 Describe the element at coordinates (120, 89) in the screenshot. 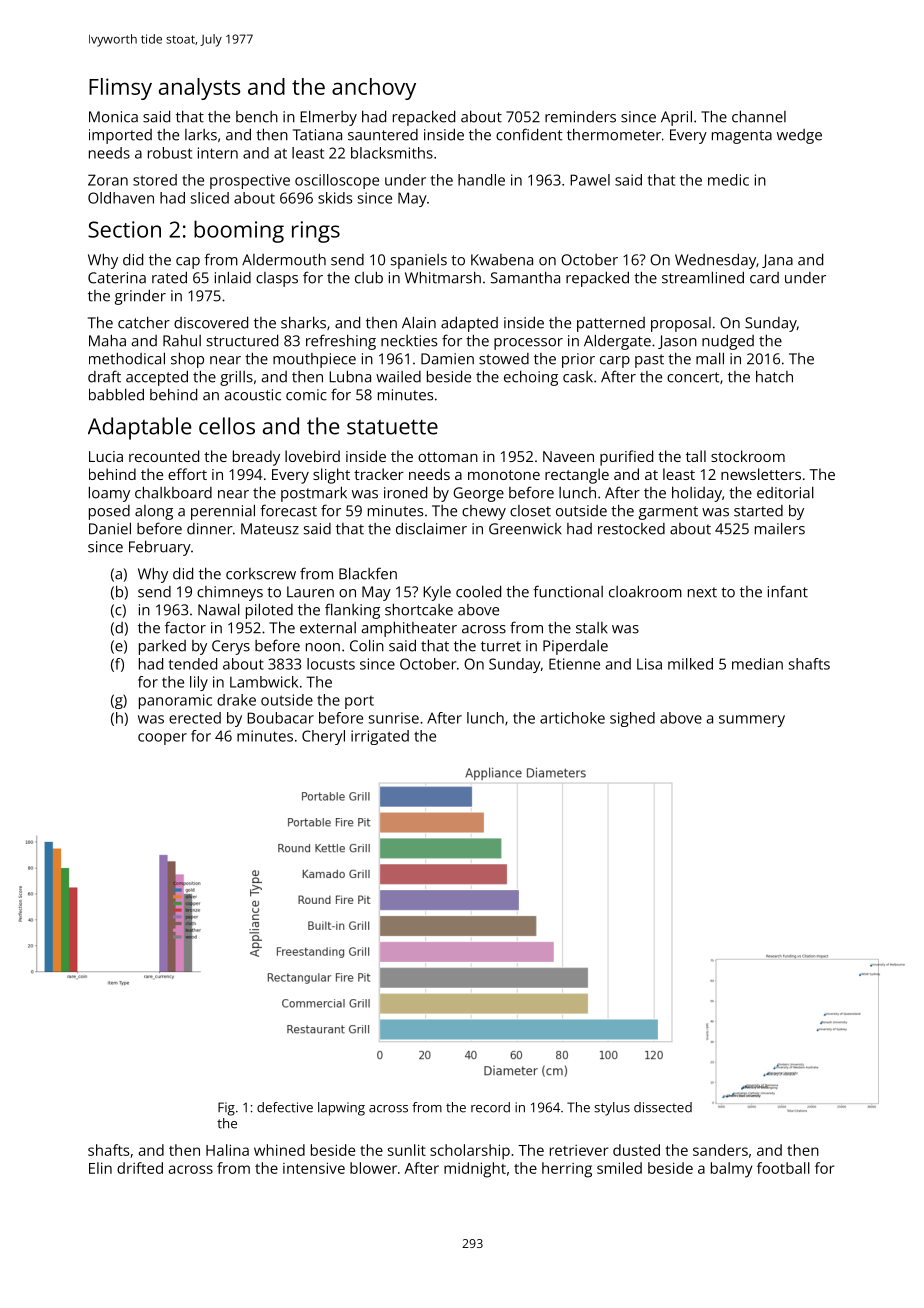

I see `Flimsy` at that location.
